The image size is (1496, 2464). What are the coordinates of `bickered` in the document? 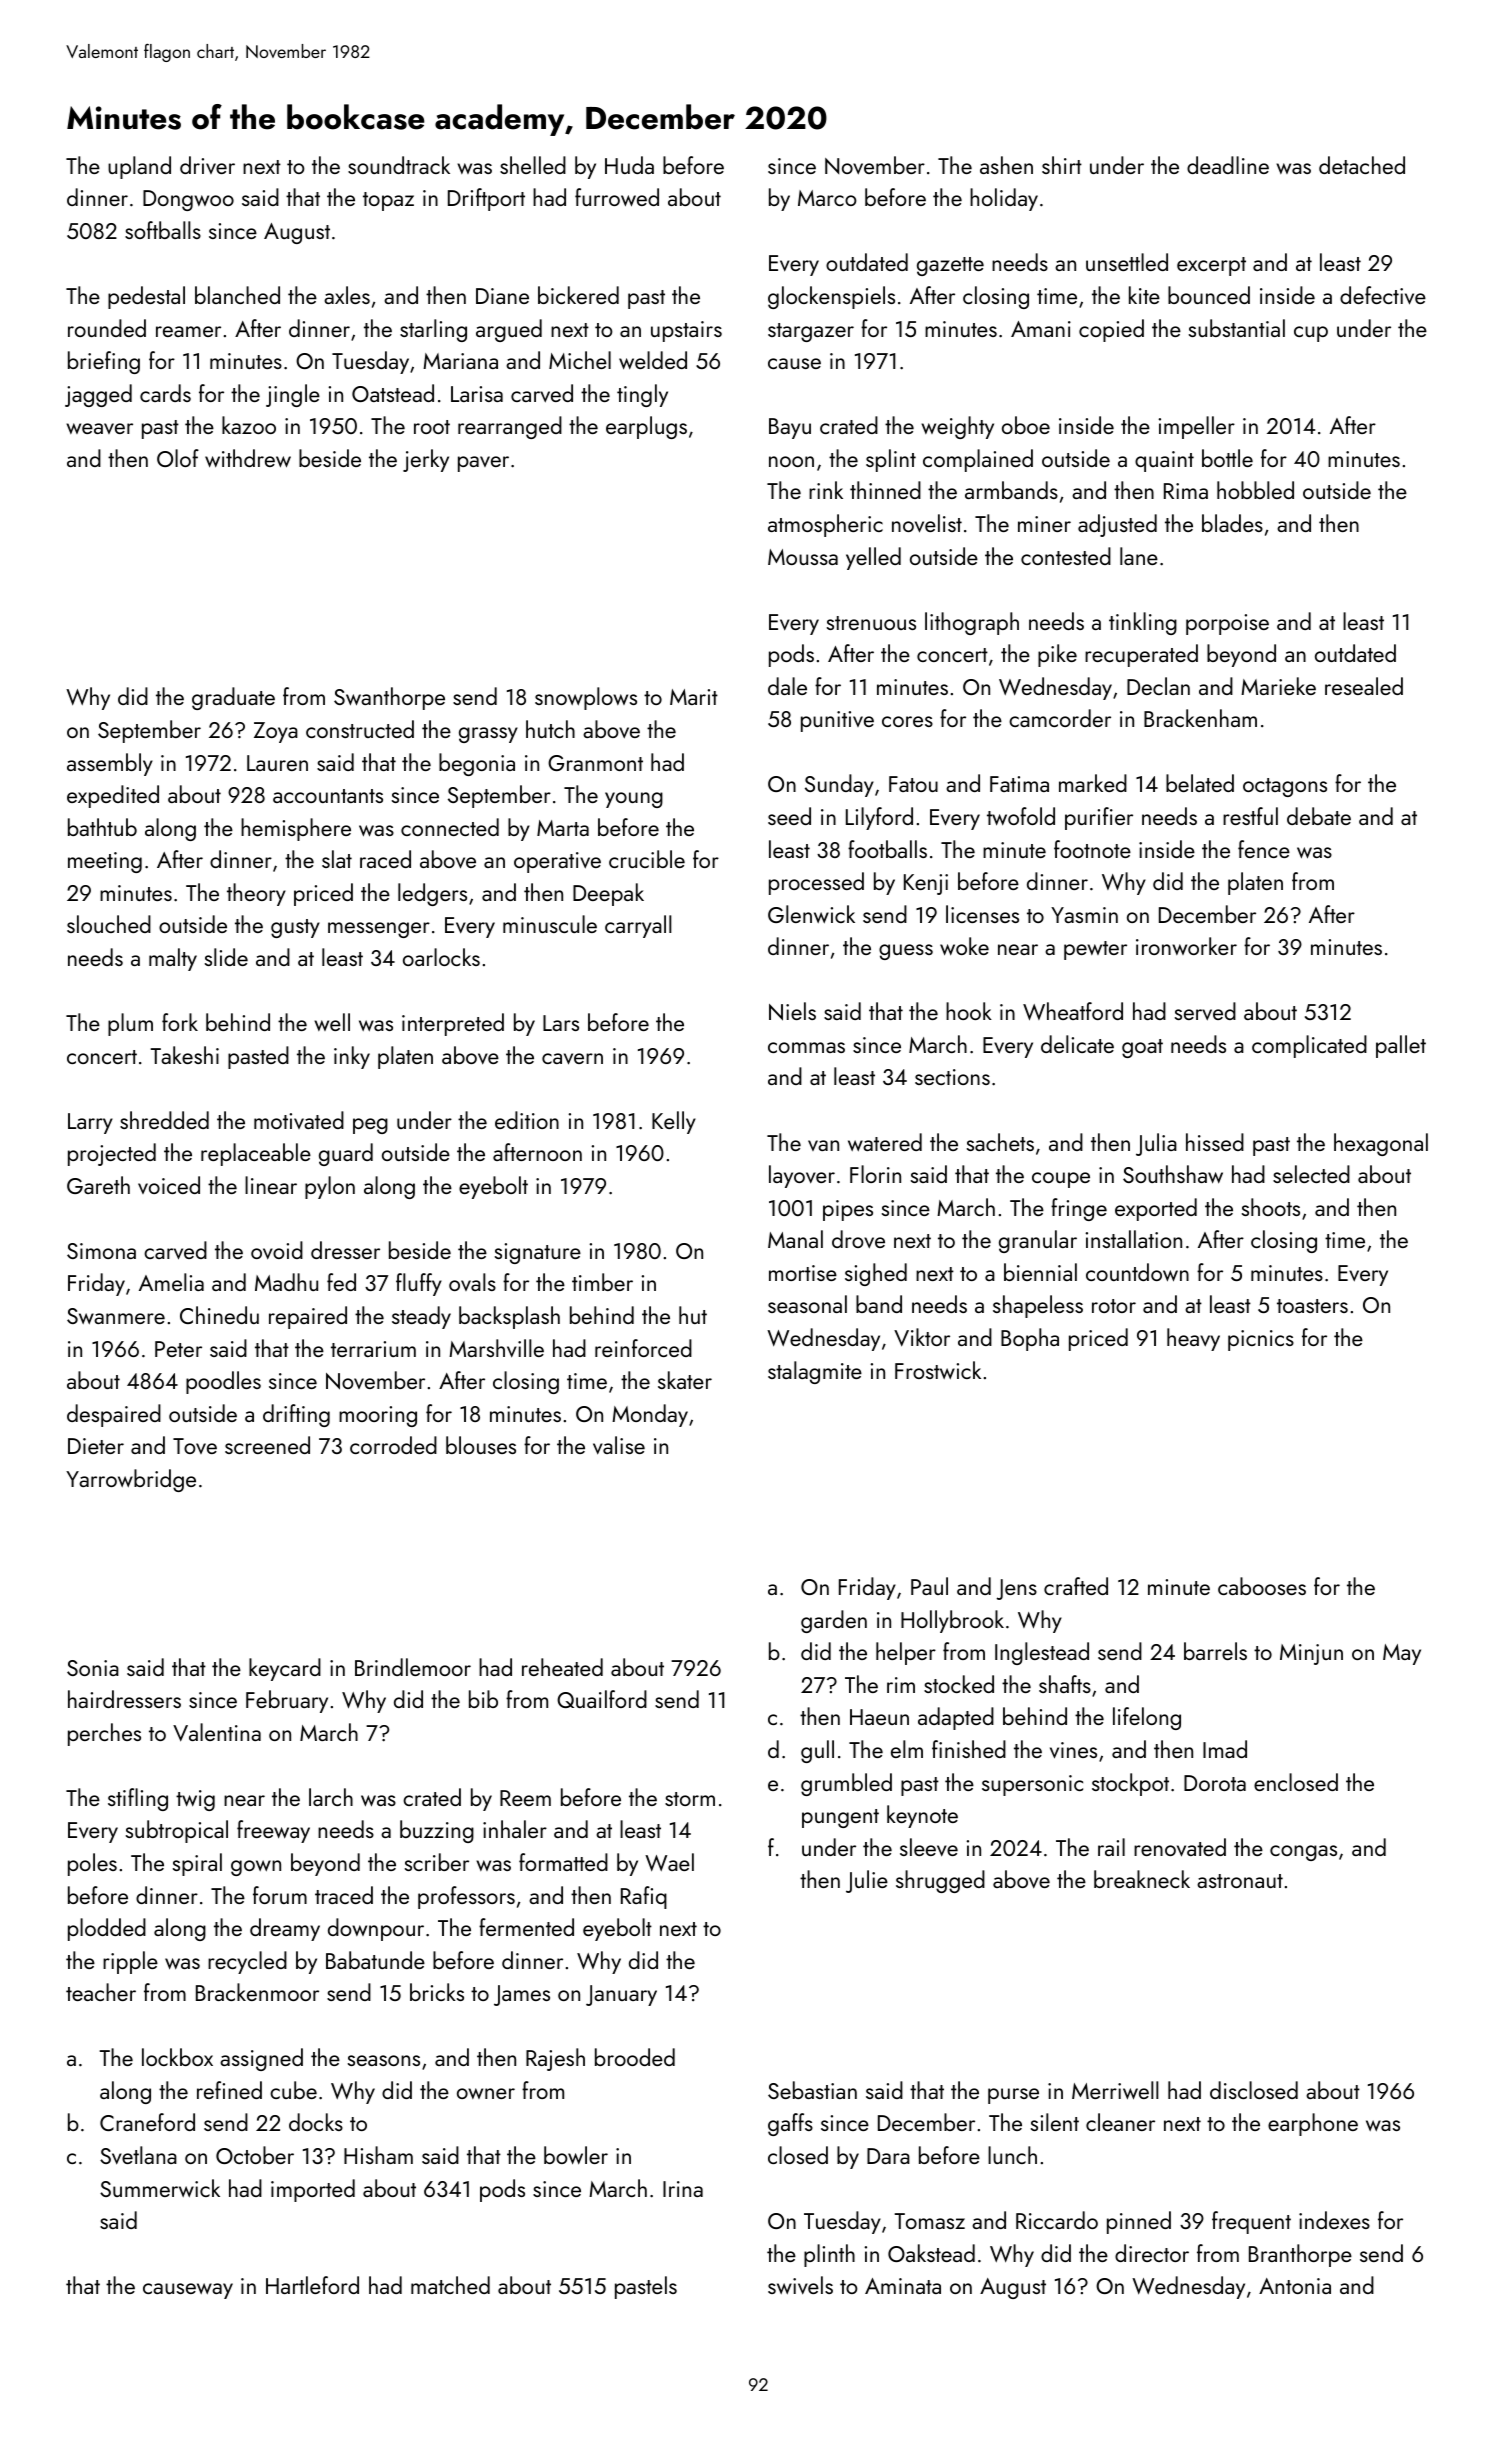 It's located at (578, 295).
